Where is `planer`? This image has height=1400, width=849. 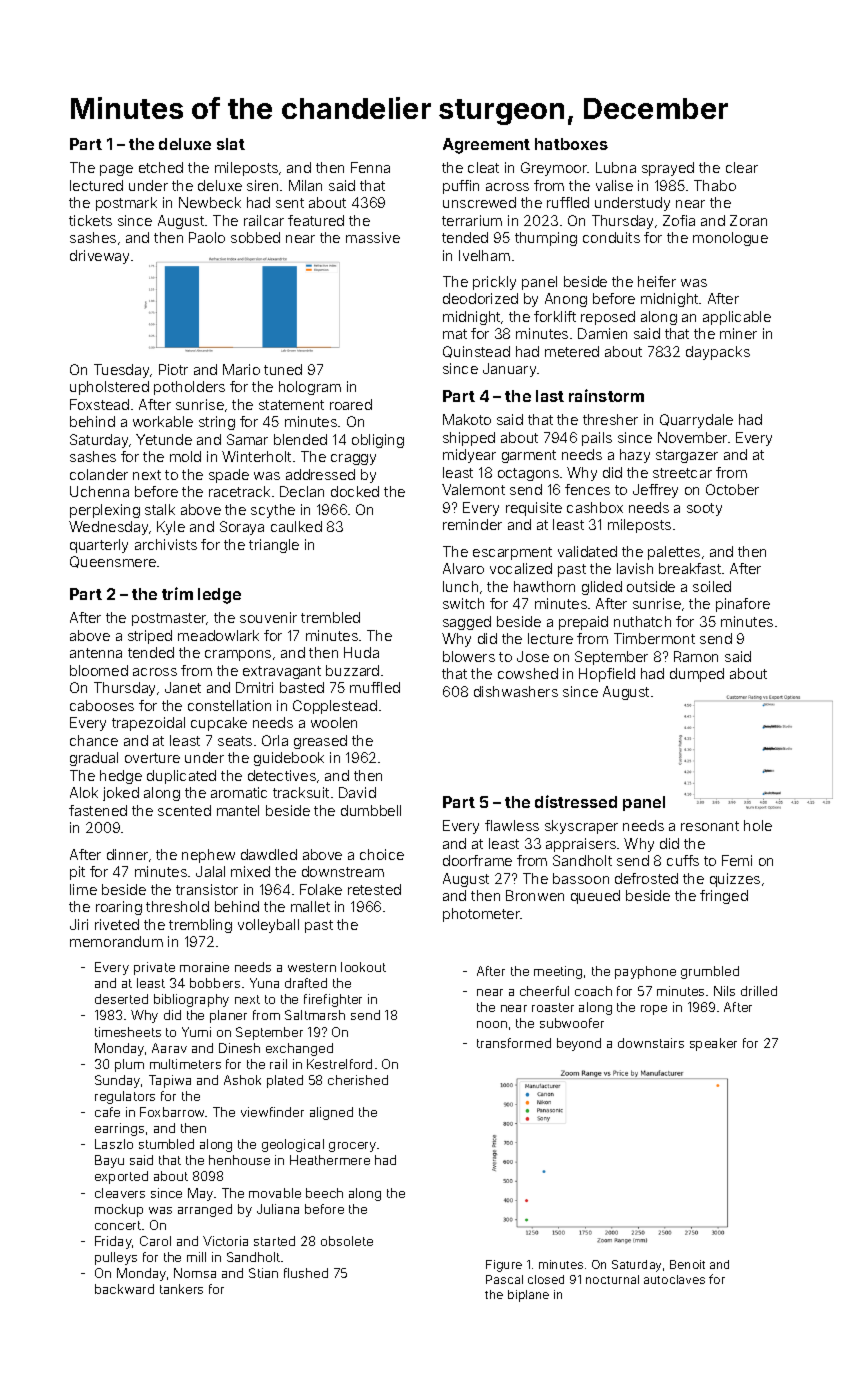
planer is located at coordinates (228, 1016).
